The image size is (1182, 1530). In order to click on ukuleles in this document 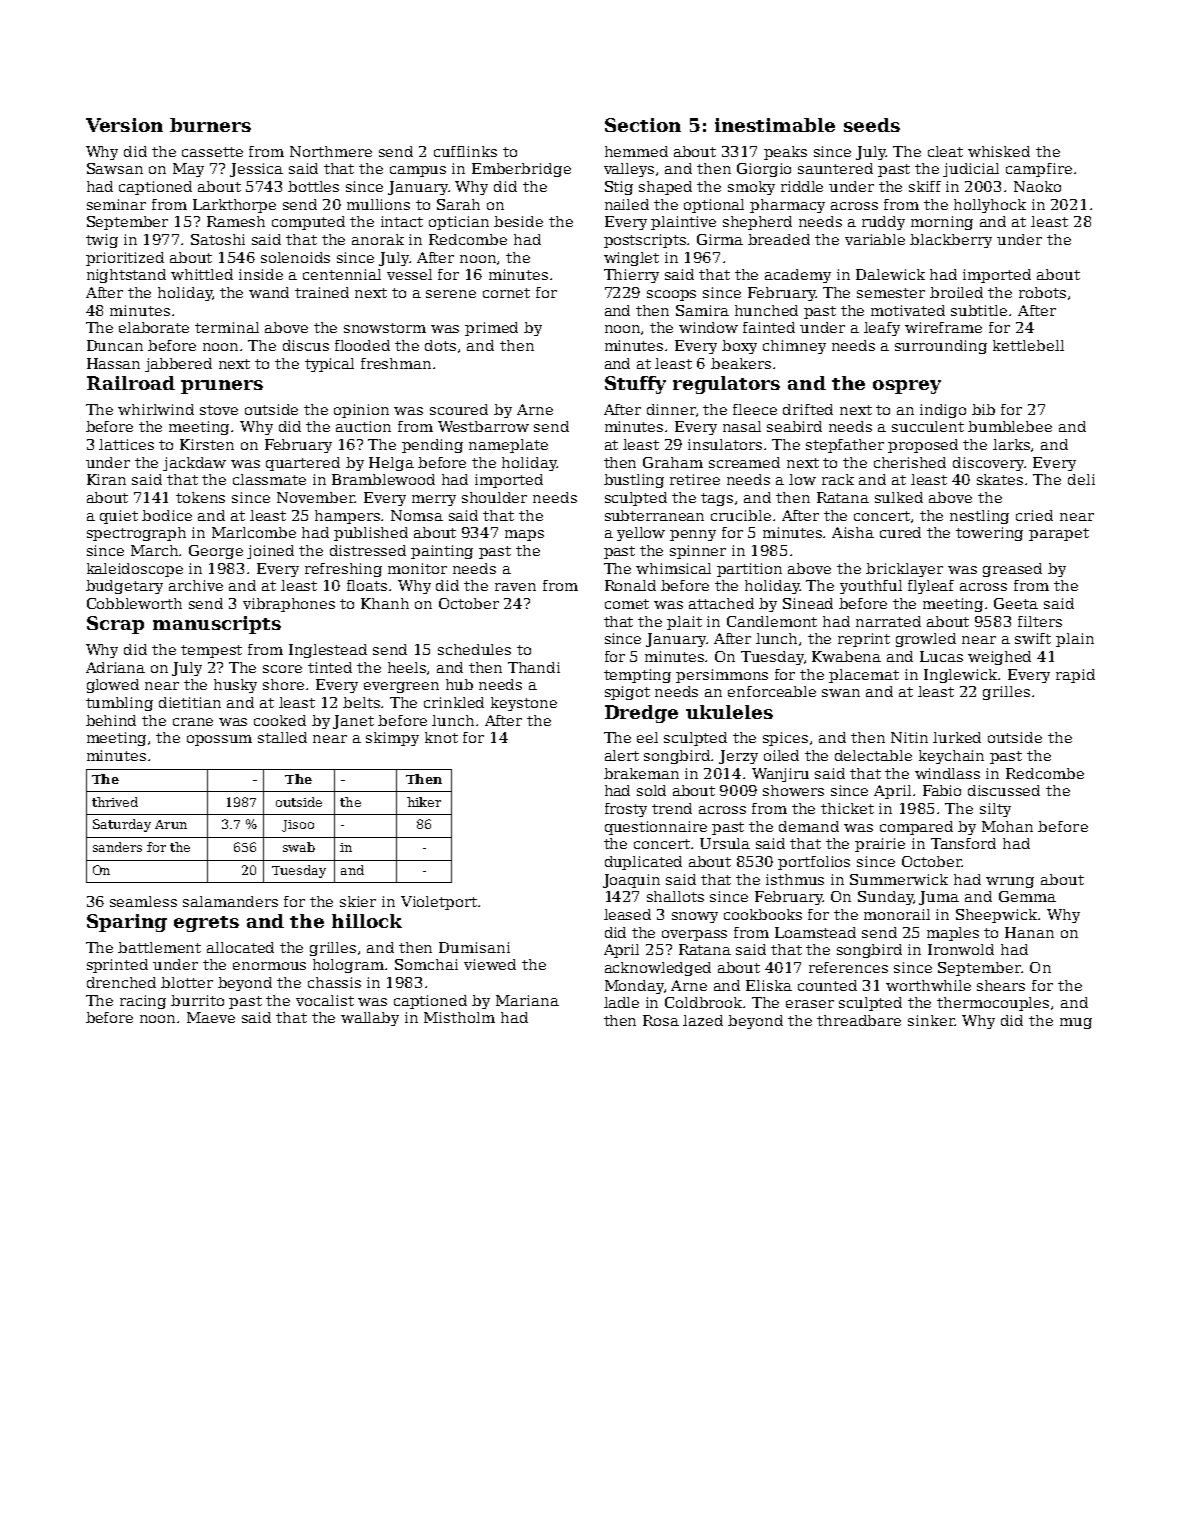, I will do `click(729, 712)`.
